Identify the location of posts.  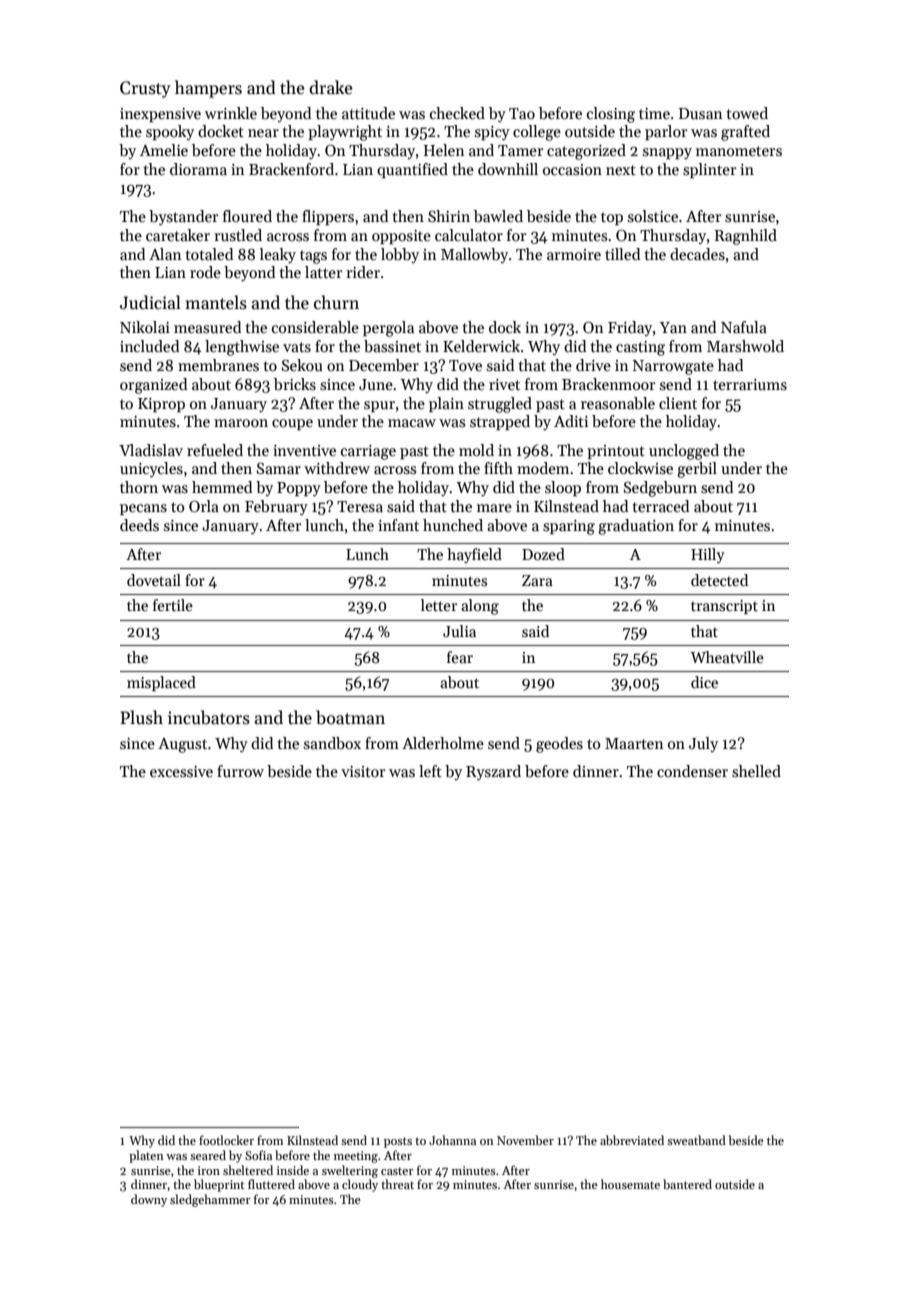
(398, 1142).
